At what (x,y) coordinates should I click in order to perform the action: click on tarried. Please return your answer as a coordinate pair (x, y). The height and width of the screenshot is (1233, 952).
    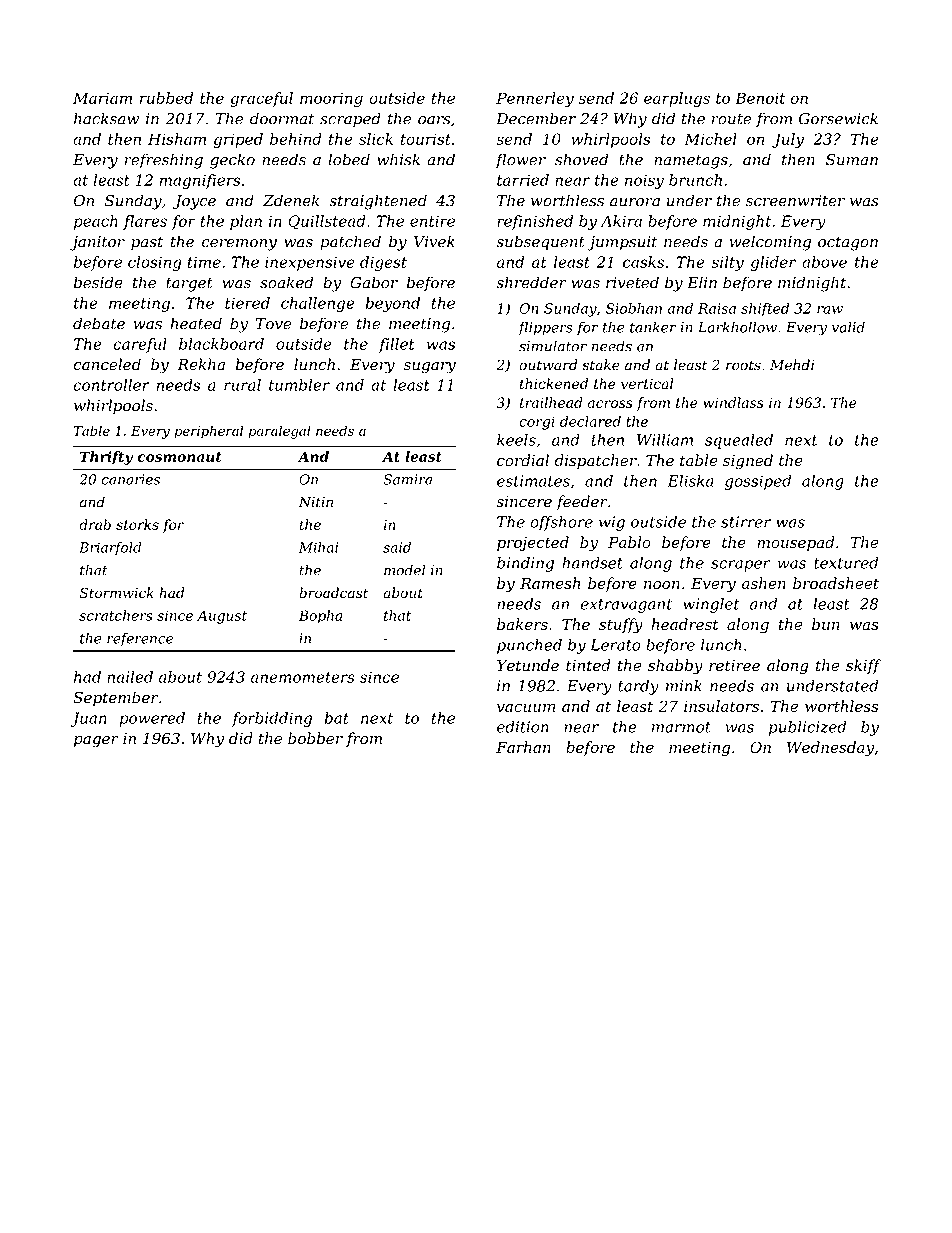
    Looking at the image, I should click on (523, 180).
